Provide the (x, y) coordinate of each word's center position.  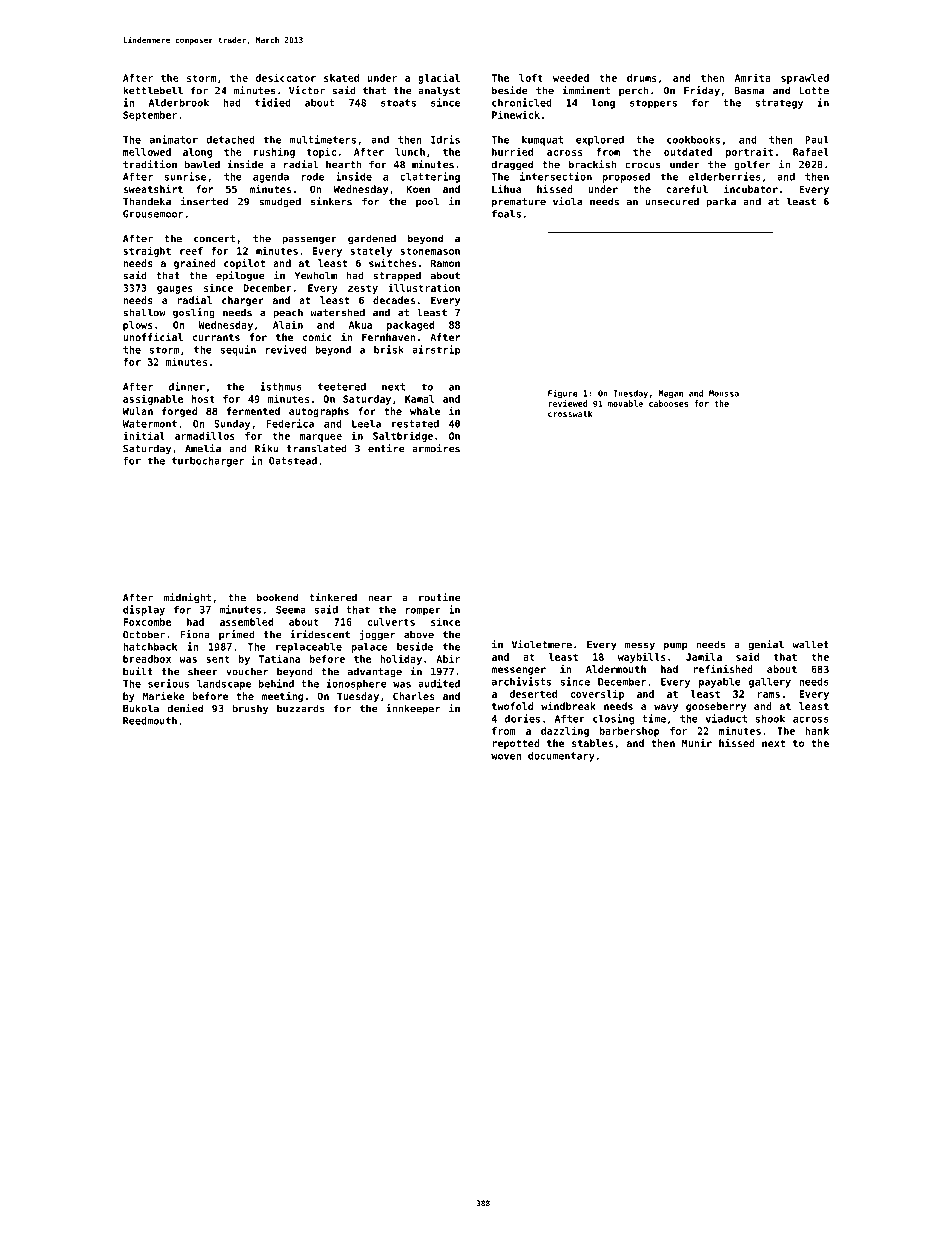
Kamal (420, 399)
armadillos (205, 435)
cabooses (668, 403)
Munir (697, 743)
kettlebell (153, 90)
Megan (671, 394)
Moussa (724, 393)
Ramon (445, 263)
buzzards (301, 708)
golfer (752, 165)
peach (288, 313)
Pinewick (516, 114)
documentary (561, 757)
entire (386, 448)
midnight (187, 598)
